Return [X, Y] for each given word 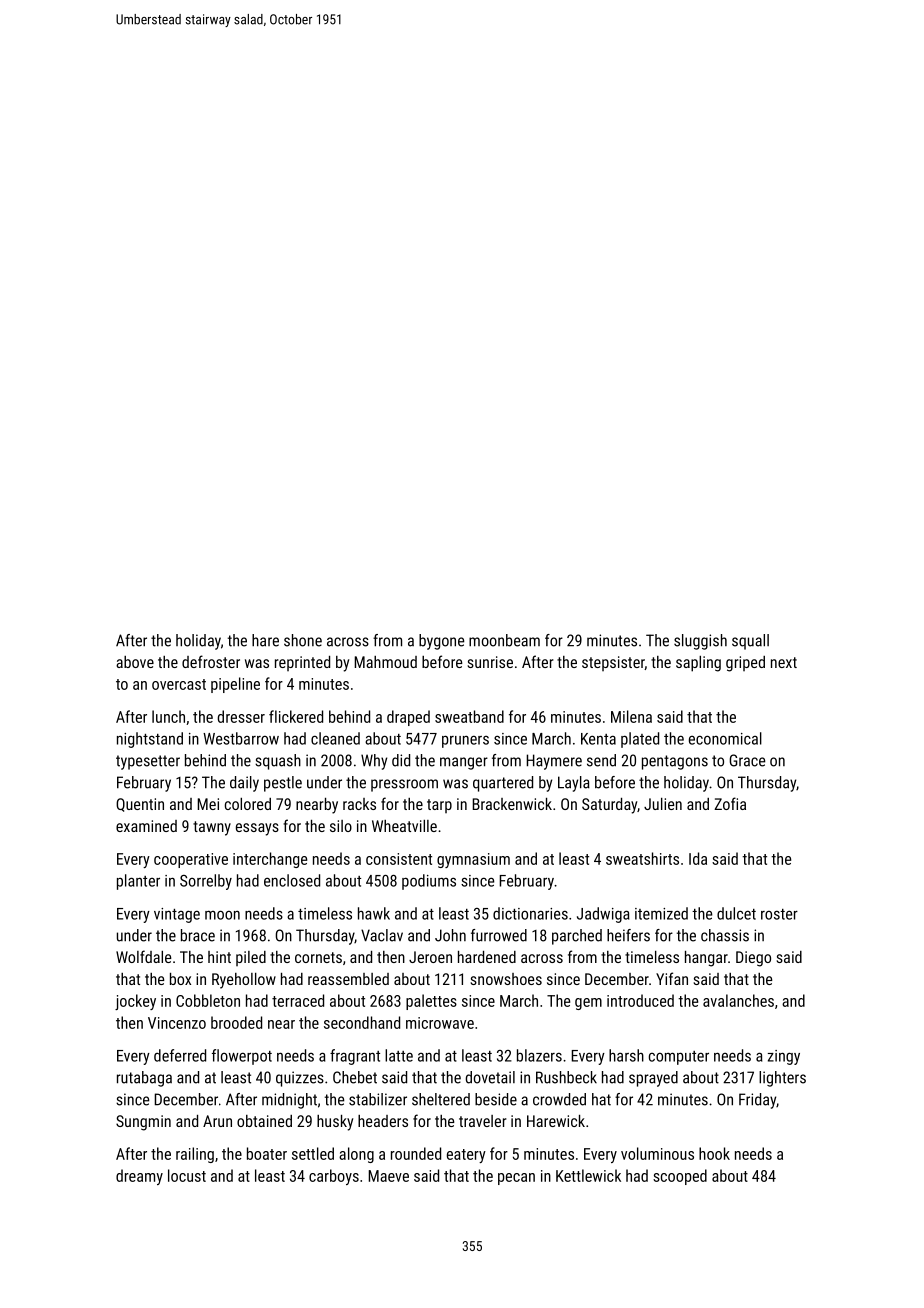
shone [303, 640]
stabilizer [378, 1099]
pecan [516, 1179]
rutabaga [144, 1079]
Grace [747, 760]
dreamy [139, 1177]
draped [408, 718]
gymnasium [473, 860]
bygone [441, 642]
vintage [177, 915]
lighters [782, 1079]
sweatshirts [642, 858]
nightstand [150, 740]
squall [750, 642]
